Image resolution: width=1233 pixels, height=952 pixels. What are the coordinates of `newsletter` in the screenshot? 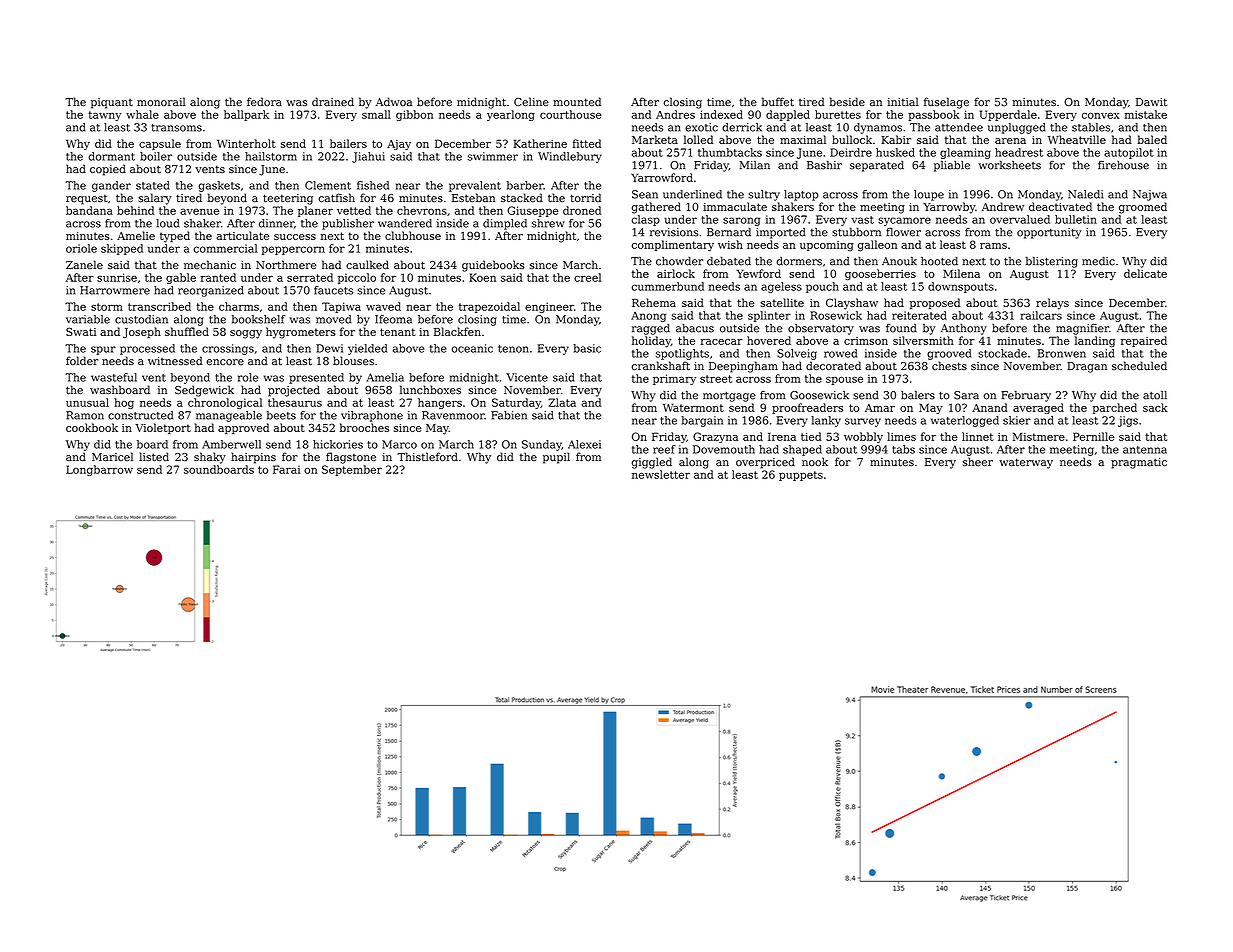 It's located at (661, 474).
